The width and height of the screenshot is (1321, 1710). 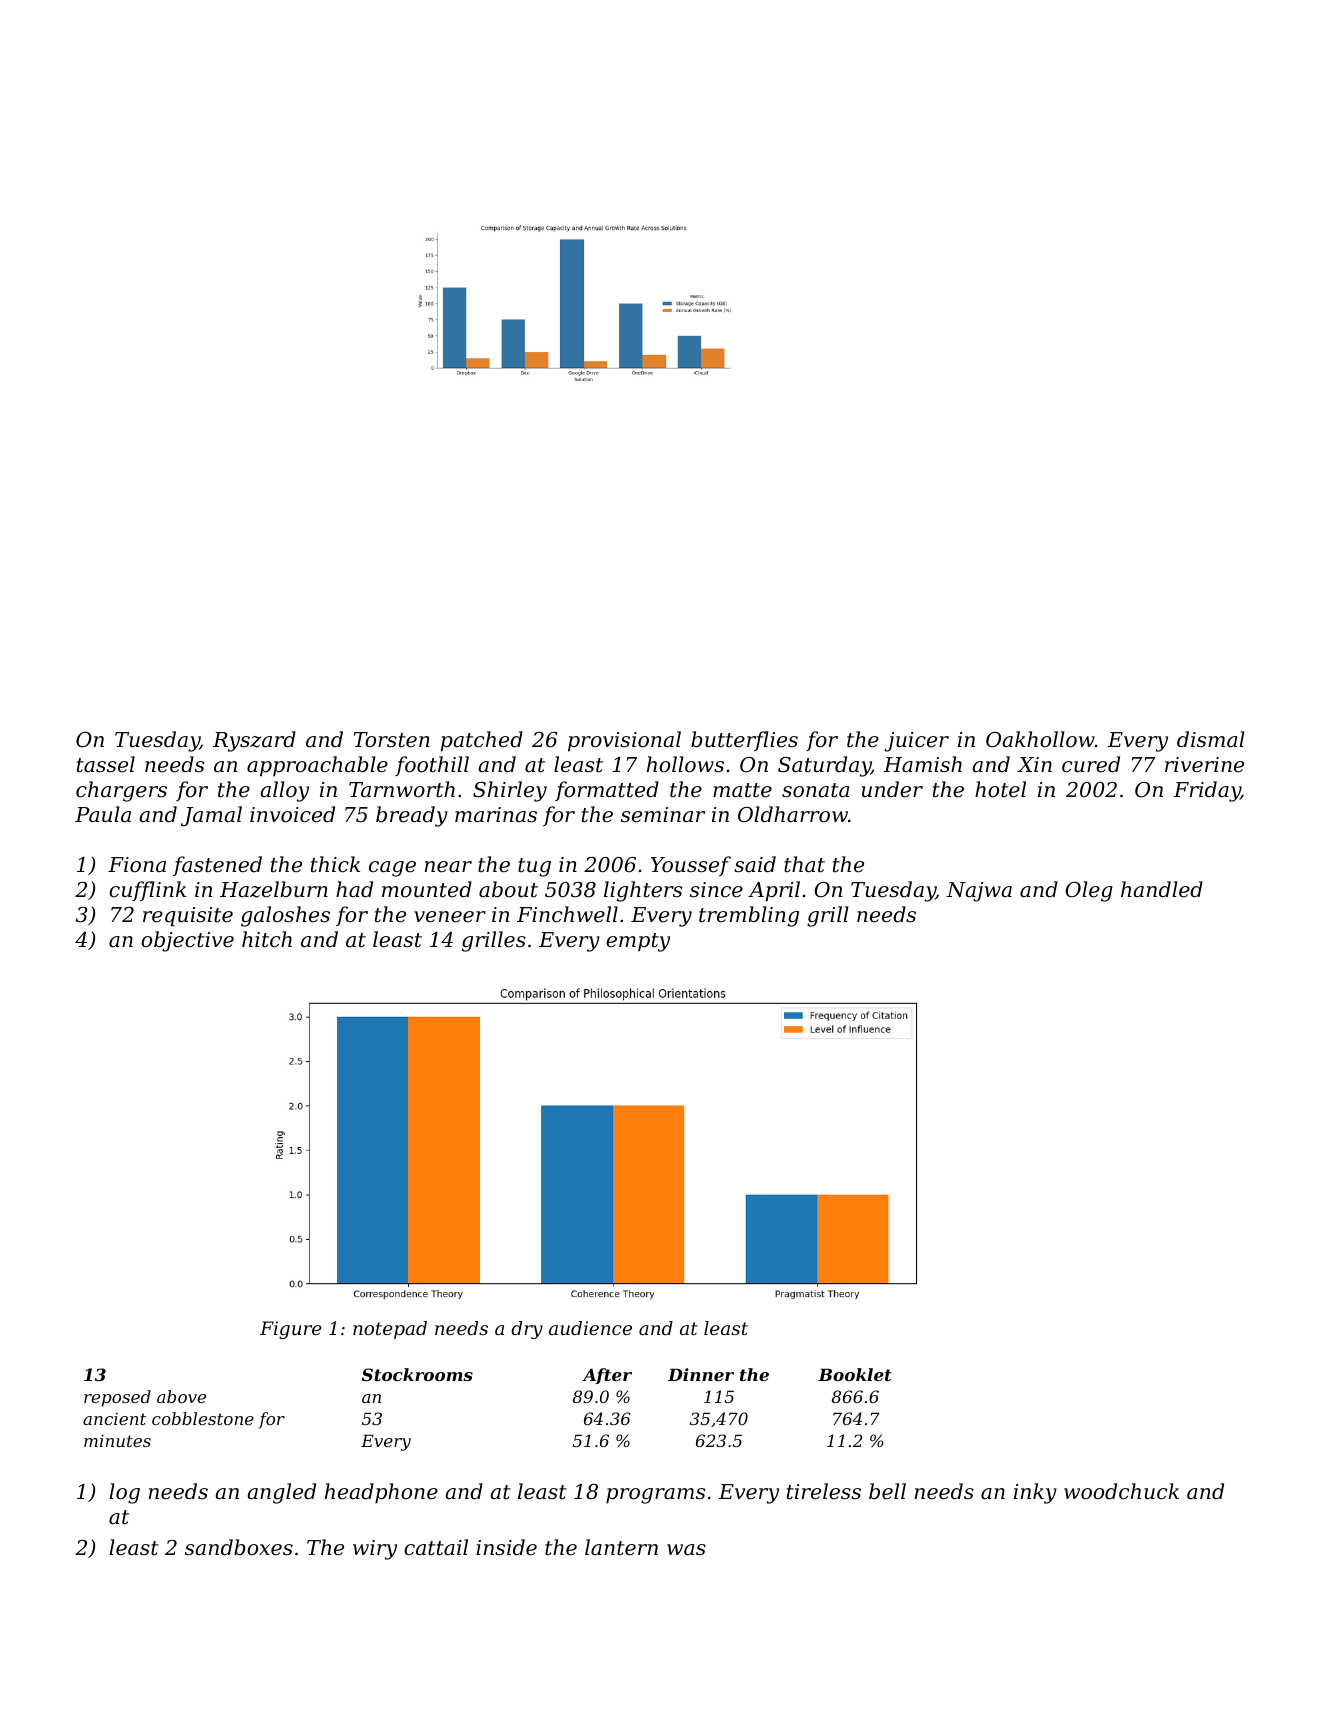 I want to click on empty, so click(x=638, y=942).
